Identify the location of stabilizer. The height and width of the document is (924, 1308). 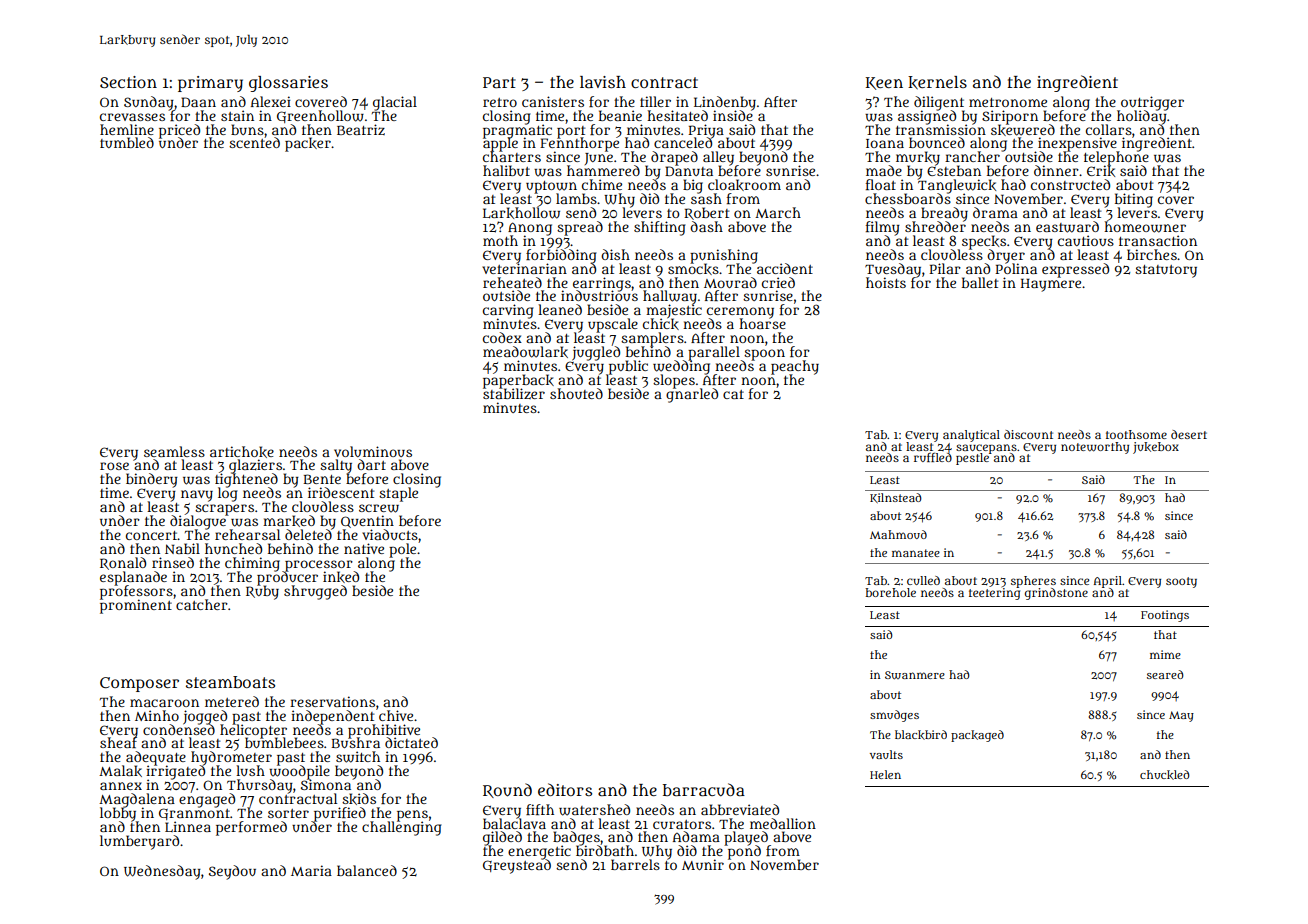
(514, 393).
